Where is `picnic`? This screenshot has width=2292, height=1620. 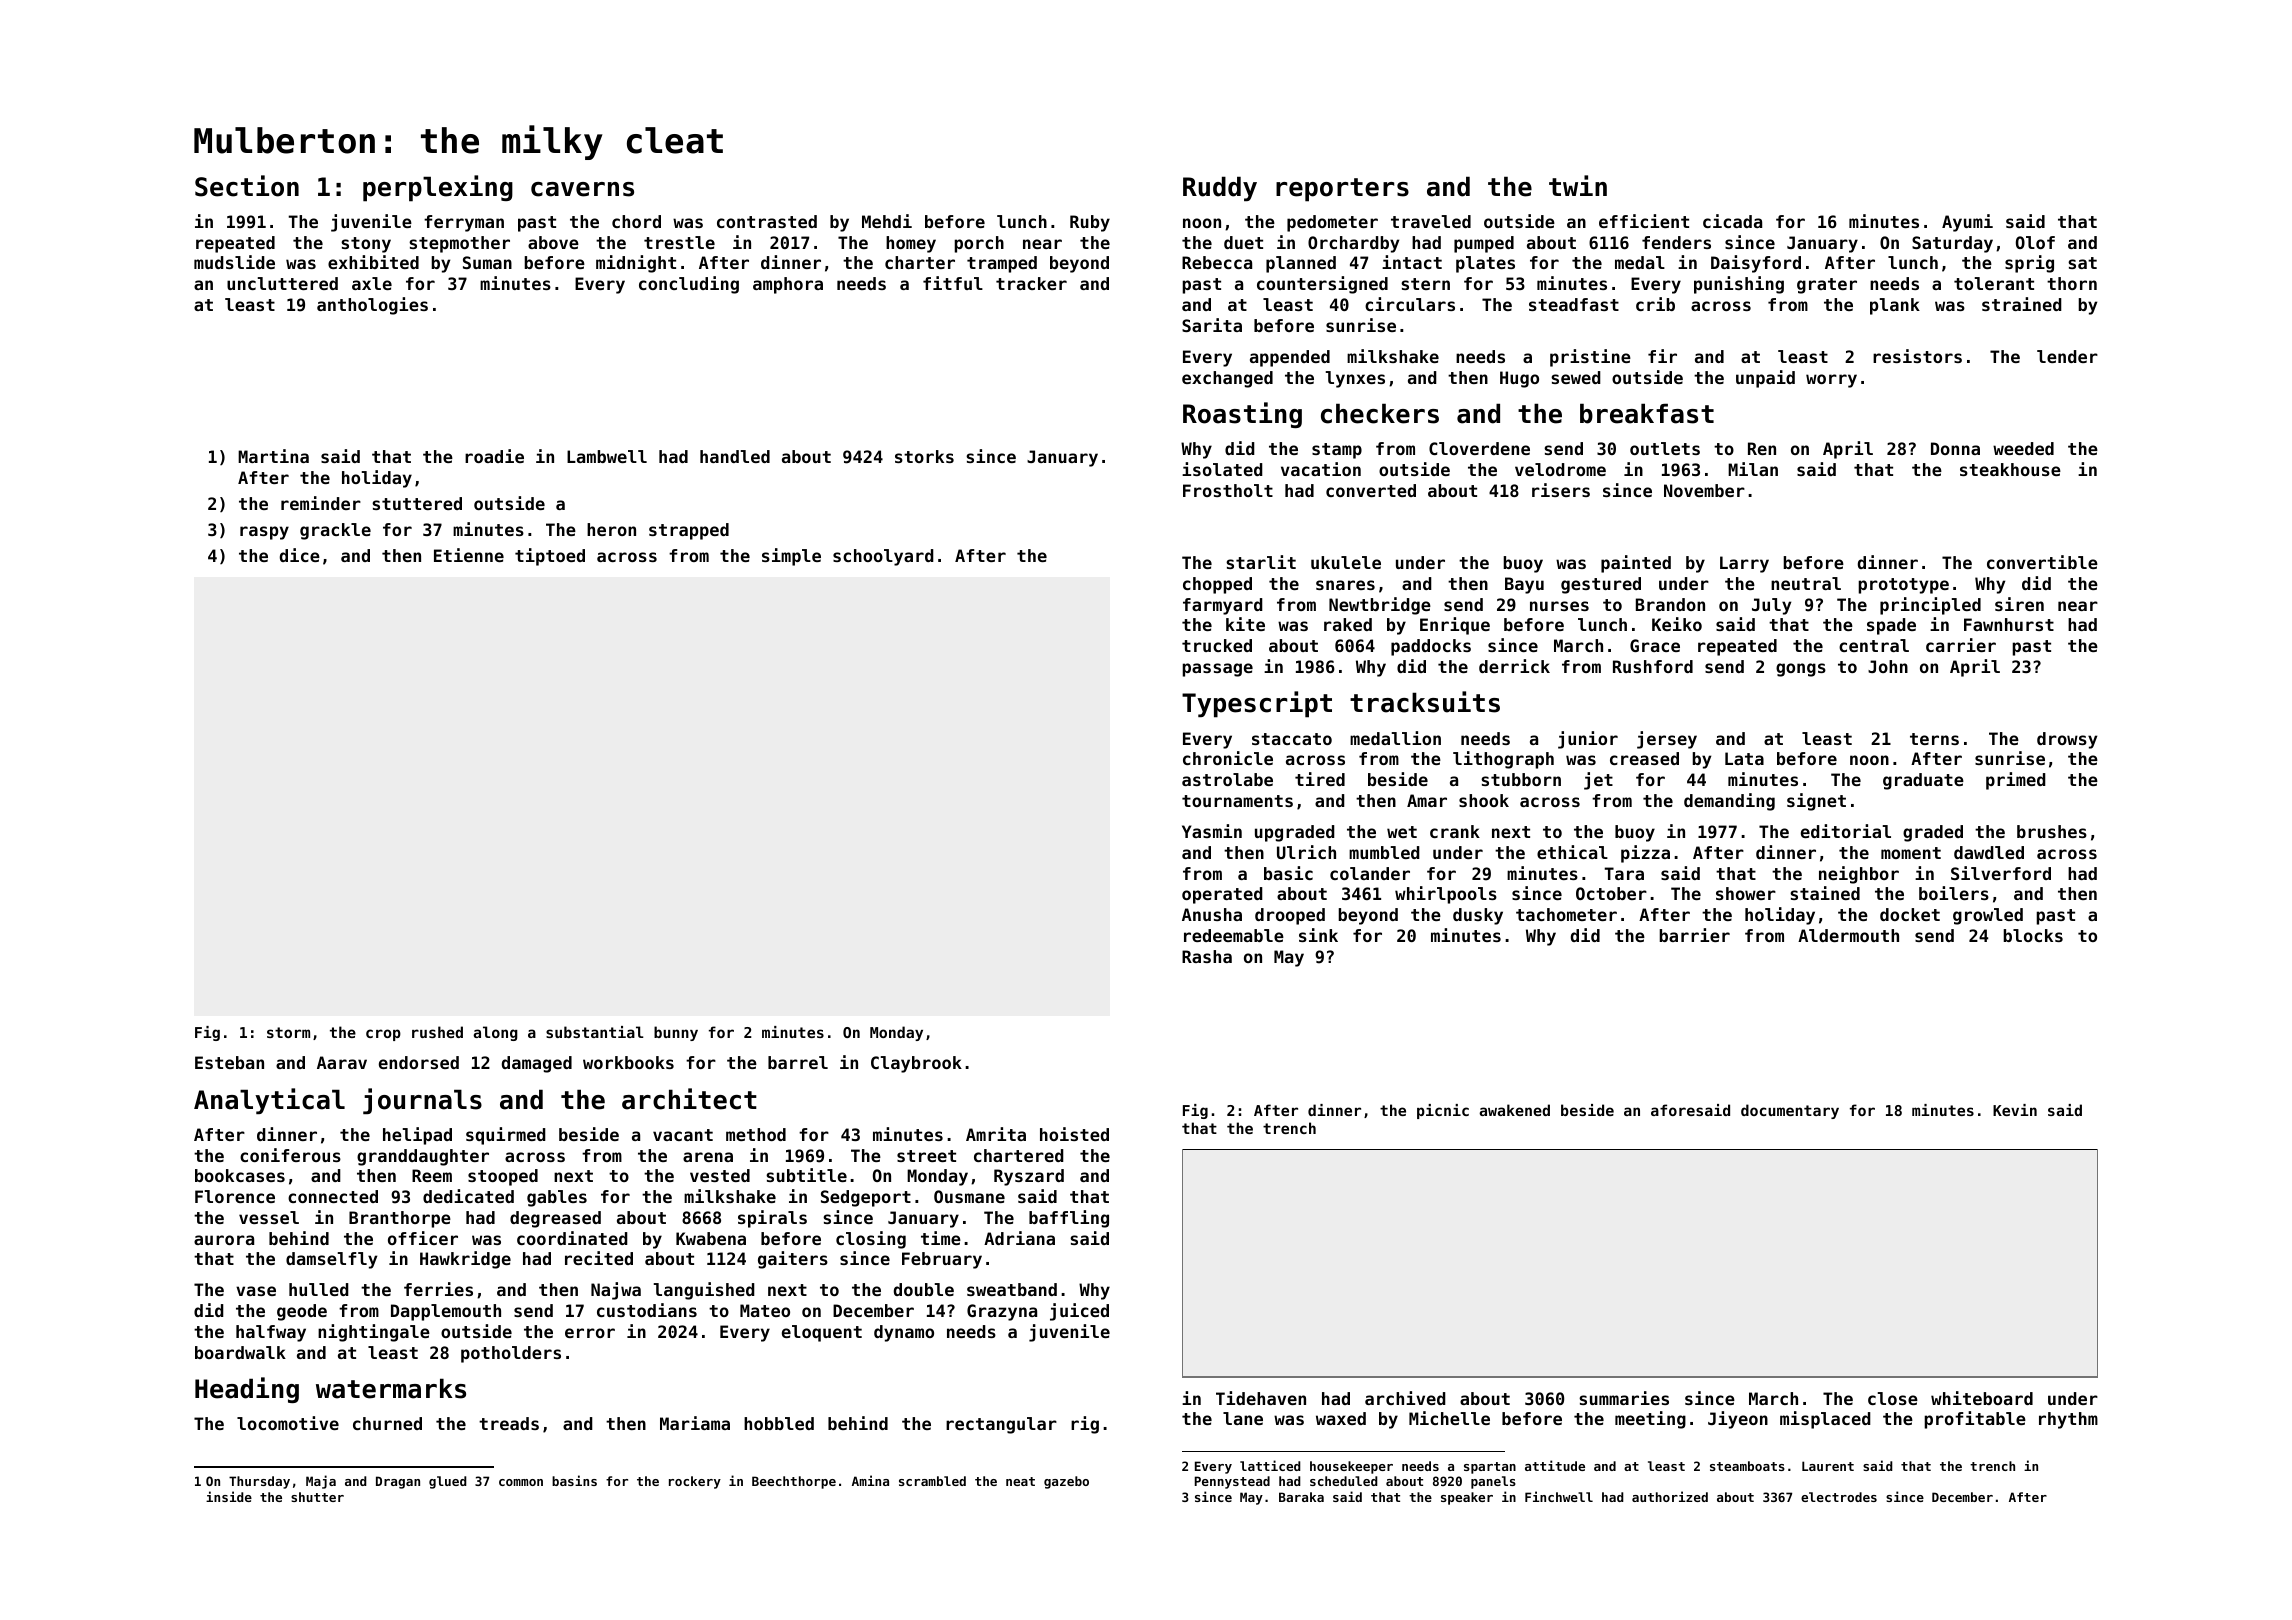 picnic is located at coordinates (1443, 1111).
